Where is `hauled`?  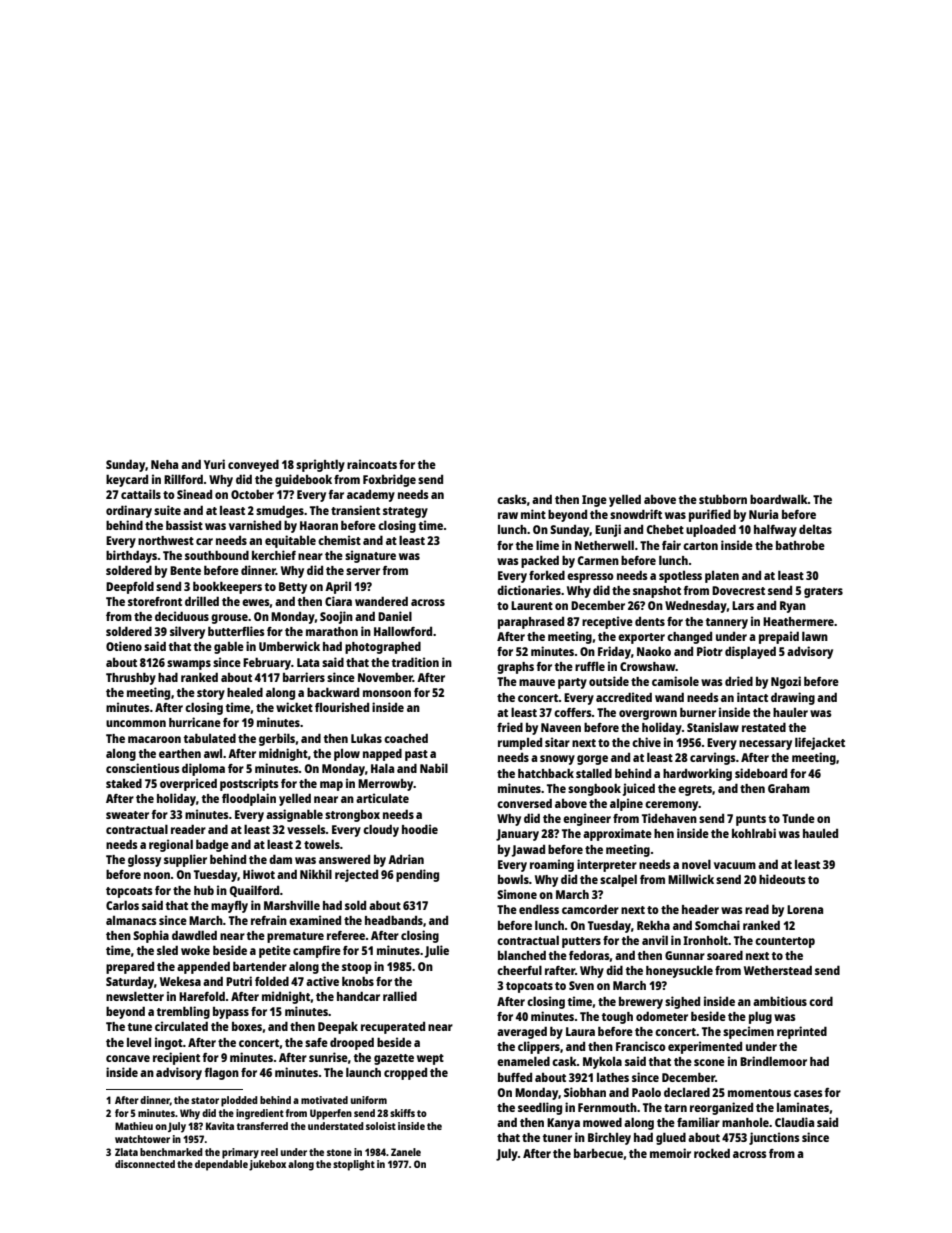
hauled is located at coordinates (820, 833).
